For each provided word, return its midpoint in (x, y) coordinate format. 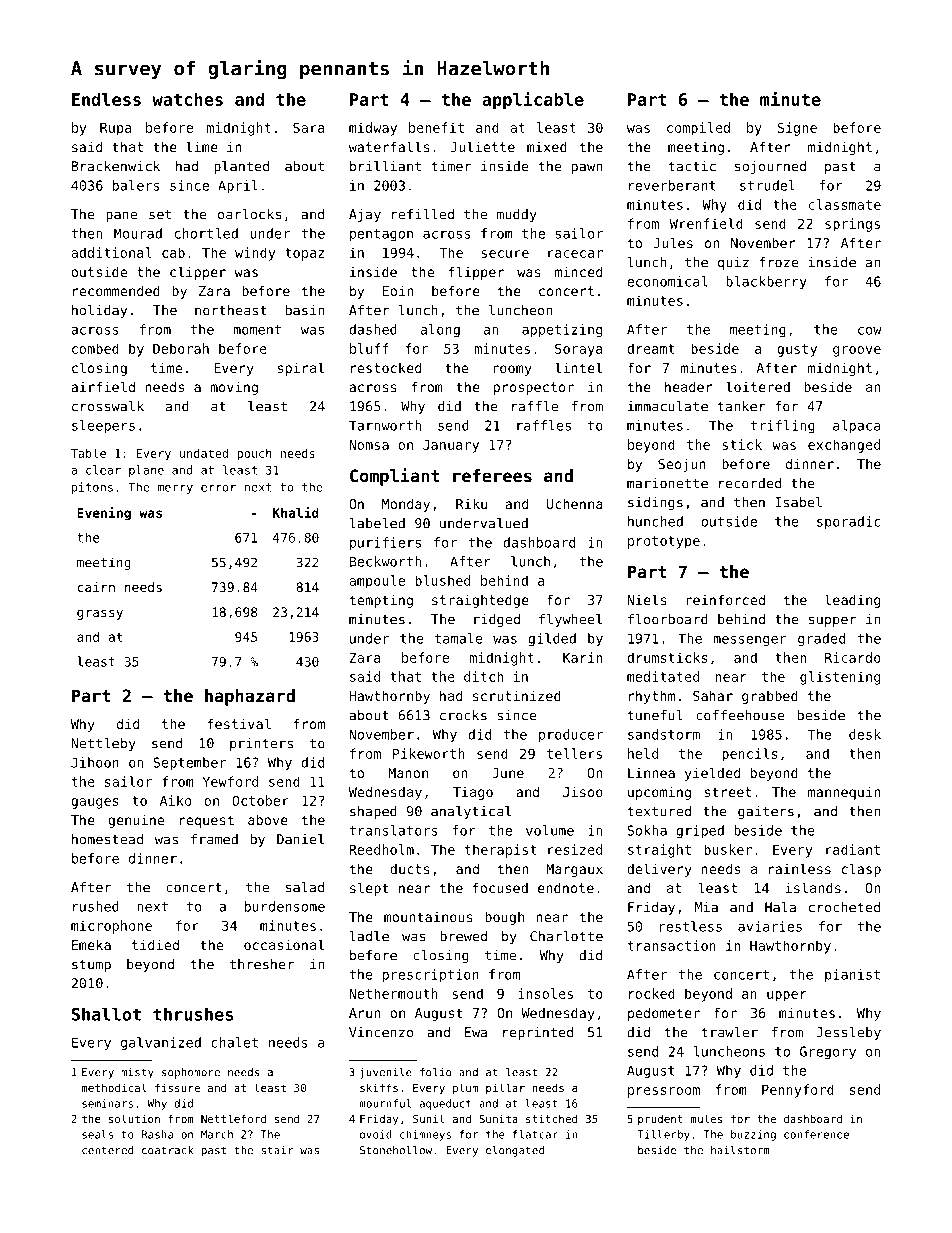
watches (187, 99)
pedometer (664, 1014)
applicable (533, 101)
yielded (712, 774)
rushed (96, 906)
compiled (698, 129)
